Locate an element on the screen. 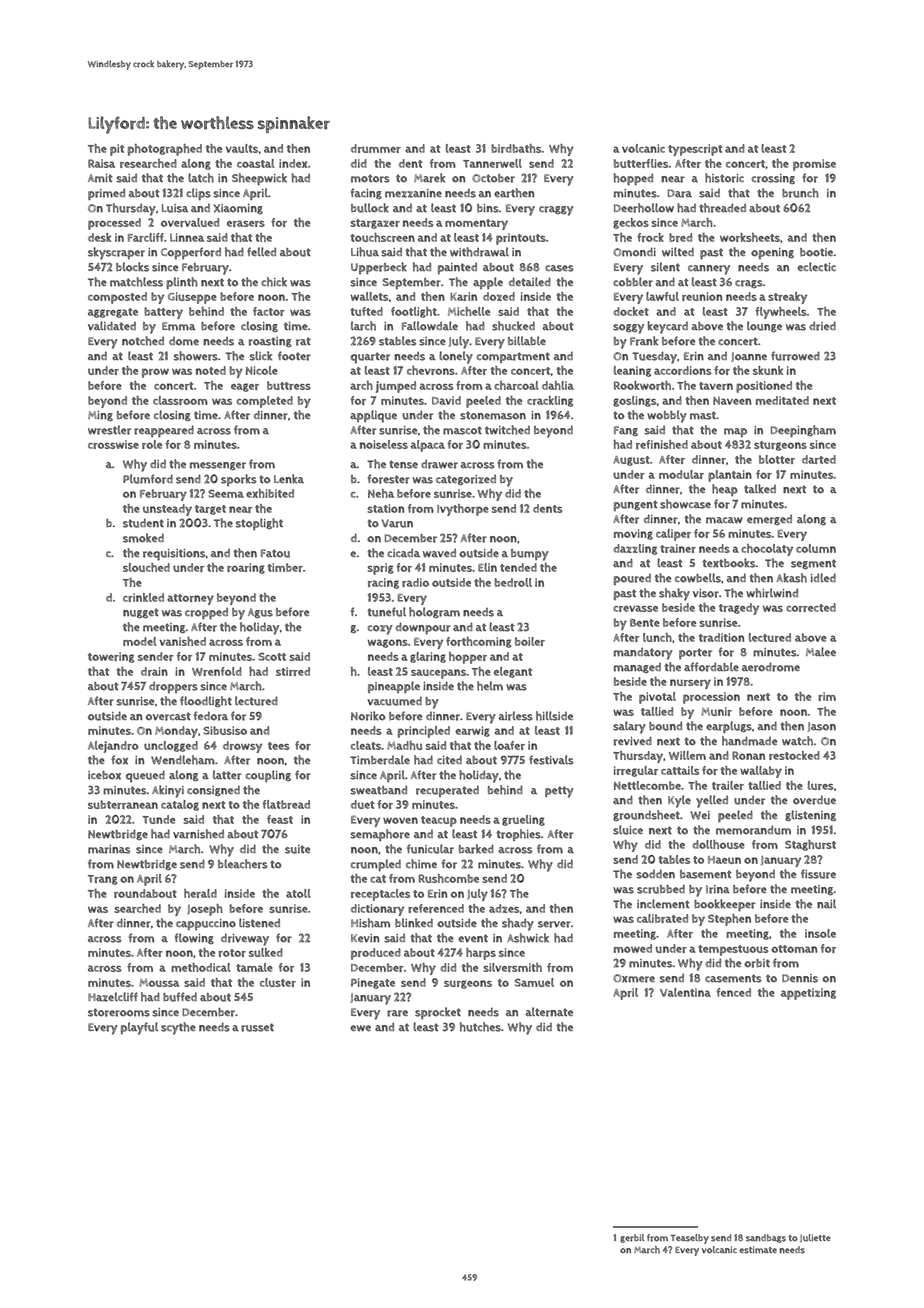 This screenshot has width=924, height=1308. cropped is located at coordinates (206, 613).
